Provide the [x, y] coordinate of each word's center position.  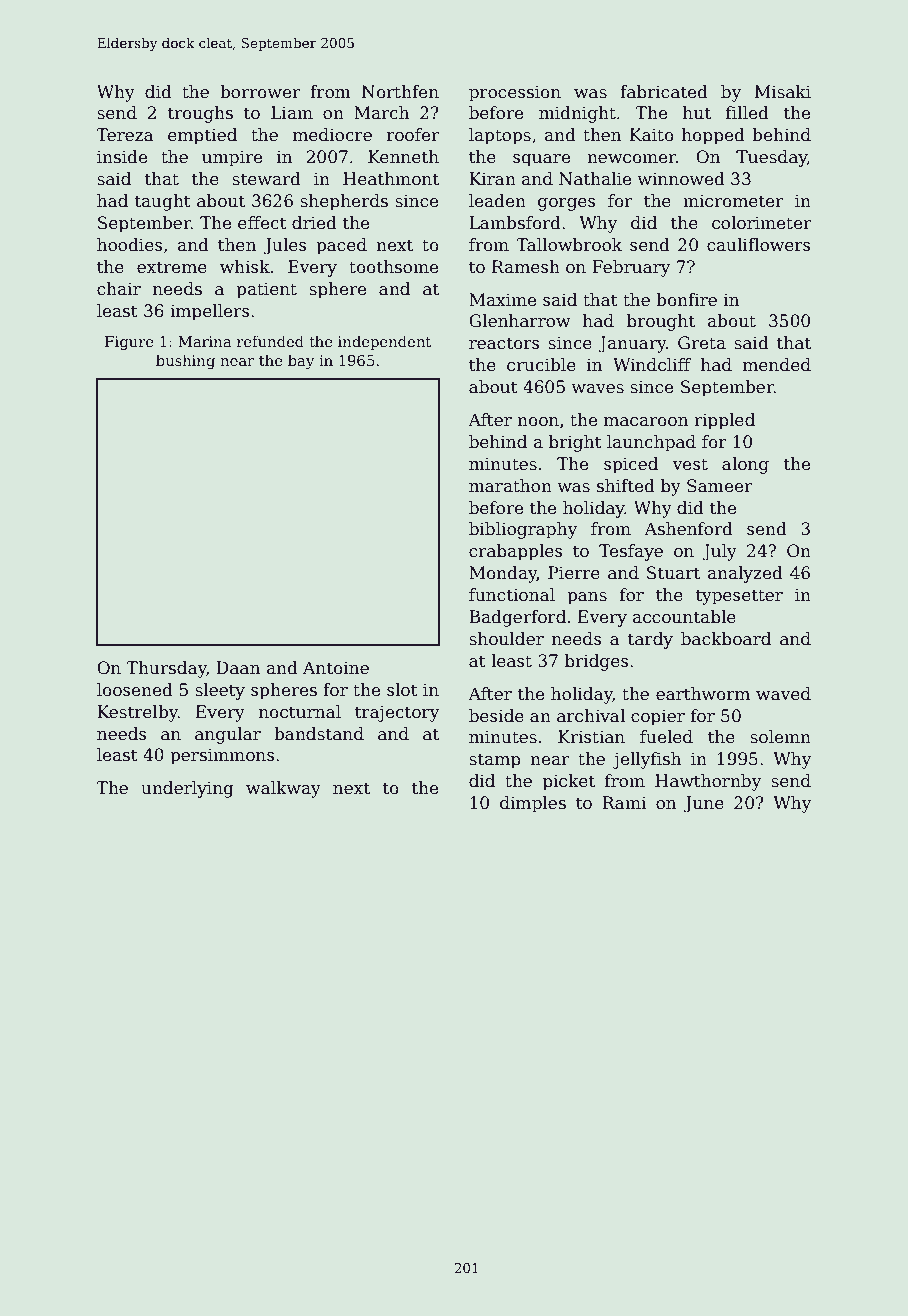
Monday [503, 574]
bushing [185, 361]
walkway [283, 789]
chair [119, 289]
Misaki [783, 92]
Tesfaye [631, 552]
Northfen [400, 92]
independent [384, 342]
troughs [200, 114]
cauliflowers [758, 245]
